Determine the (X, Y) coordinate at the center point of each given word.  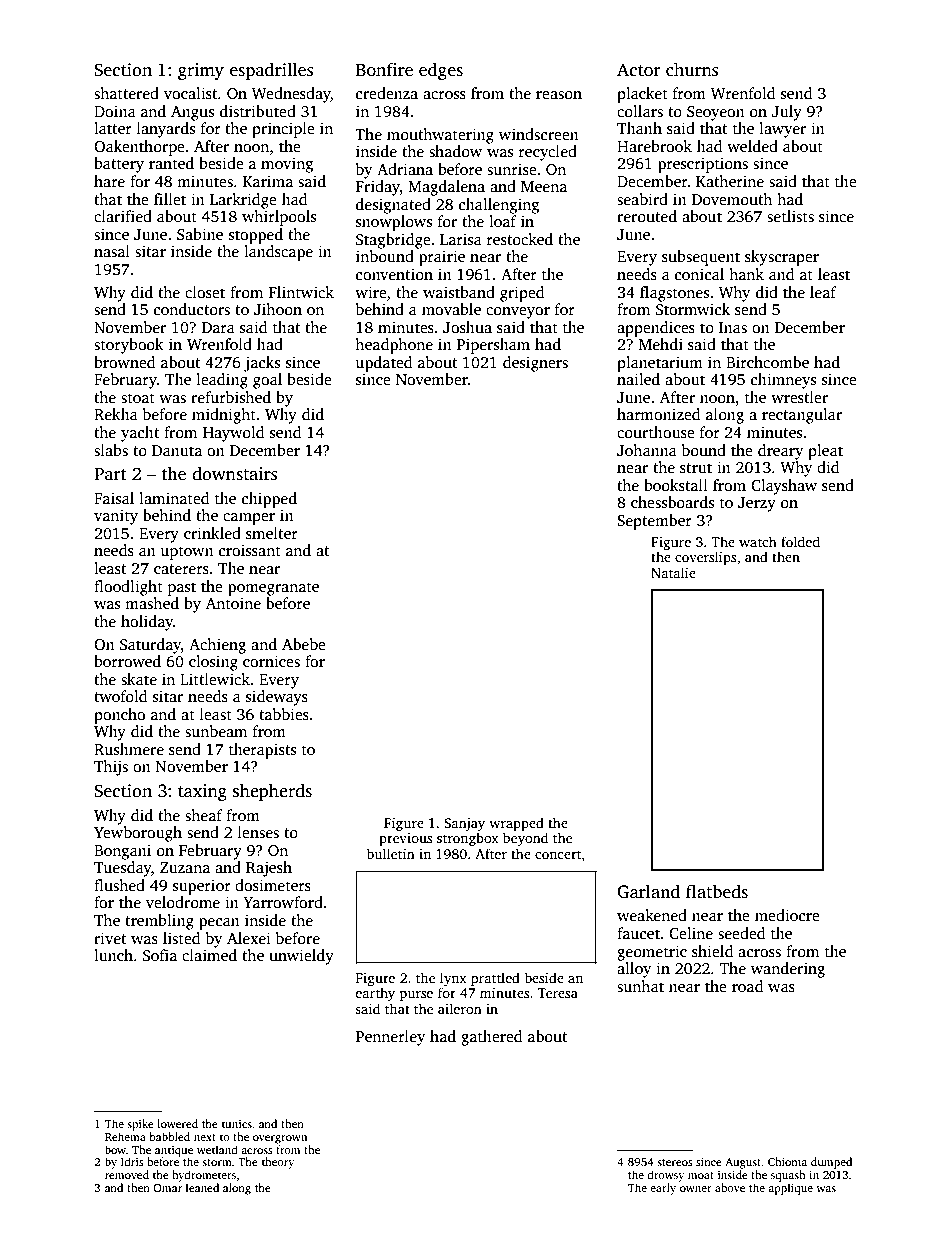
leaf (823, 292)
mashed (152, 603)
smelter (272, 533)
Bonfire (384, 69)
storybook (129, 346)
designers (535, 364)
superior (202, 887)
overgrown (280, 1139)
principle (283, 130)
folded (800, 541)
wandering (788, 970)
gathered (491, 1038)
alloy (634, 970)
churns (692, 69)
